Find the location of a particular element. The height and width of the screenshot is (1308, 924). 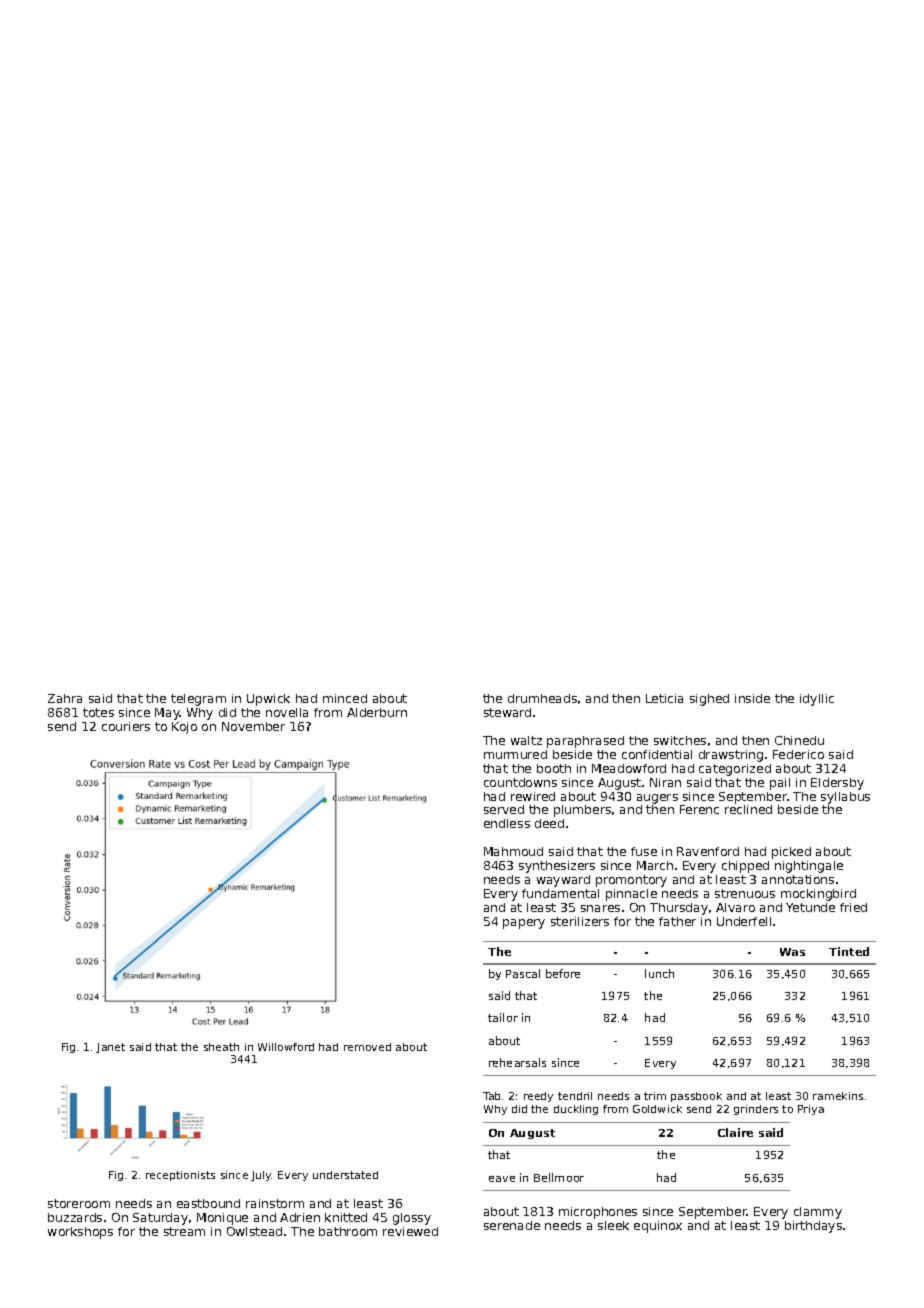

Zahra is located at coordinates (65, 698).
